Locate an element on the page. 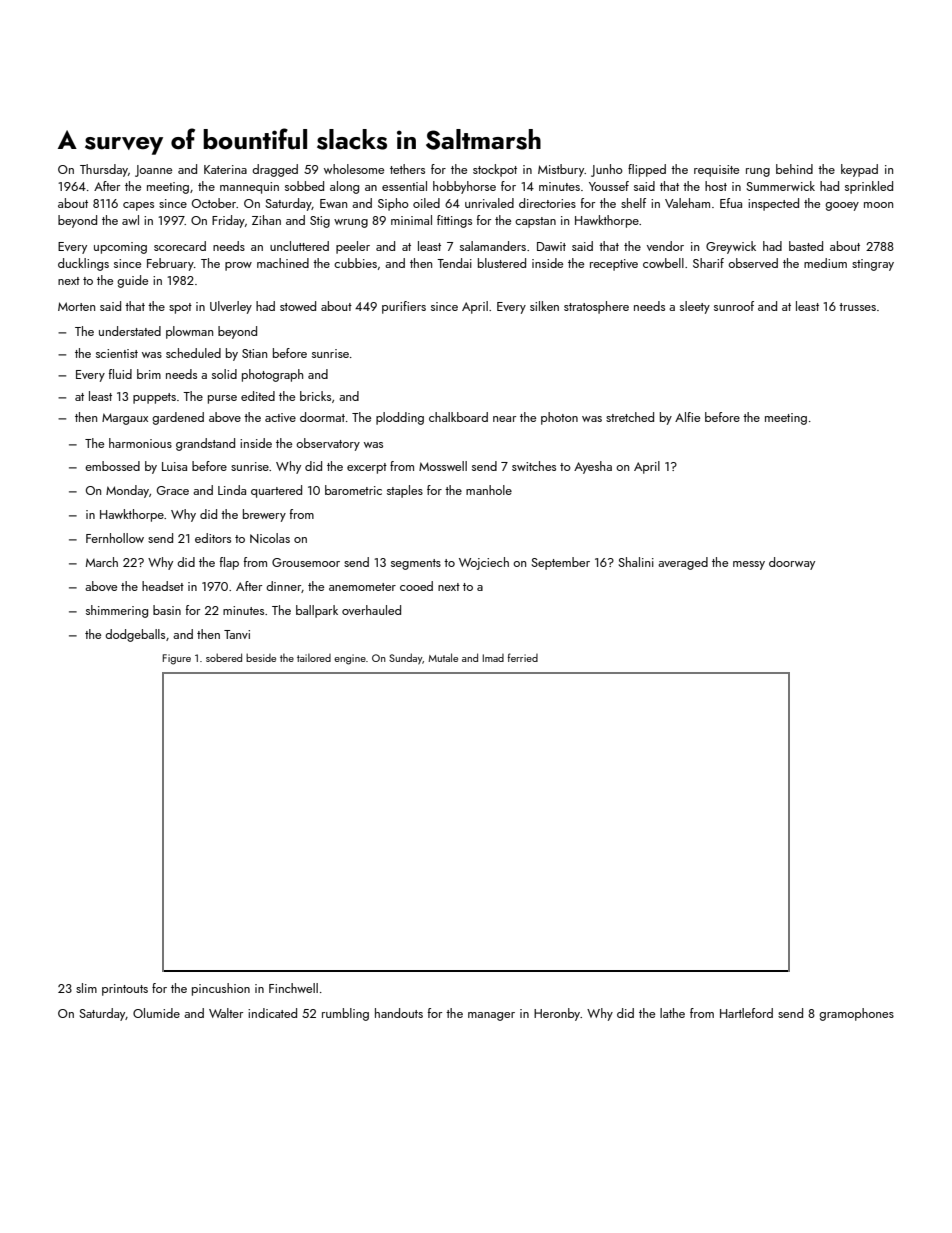 This page has width=952, height=1233. March is located at coordinates (102, 562).
